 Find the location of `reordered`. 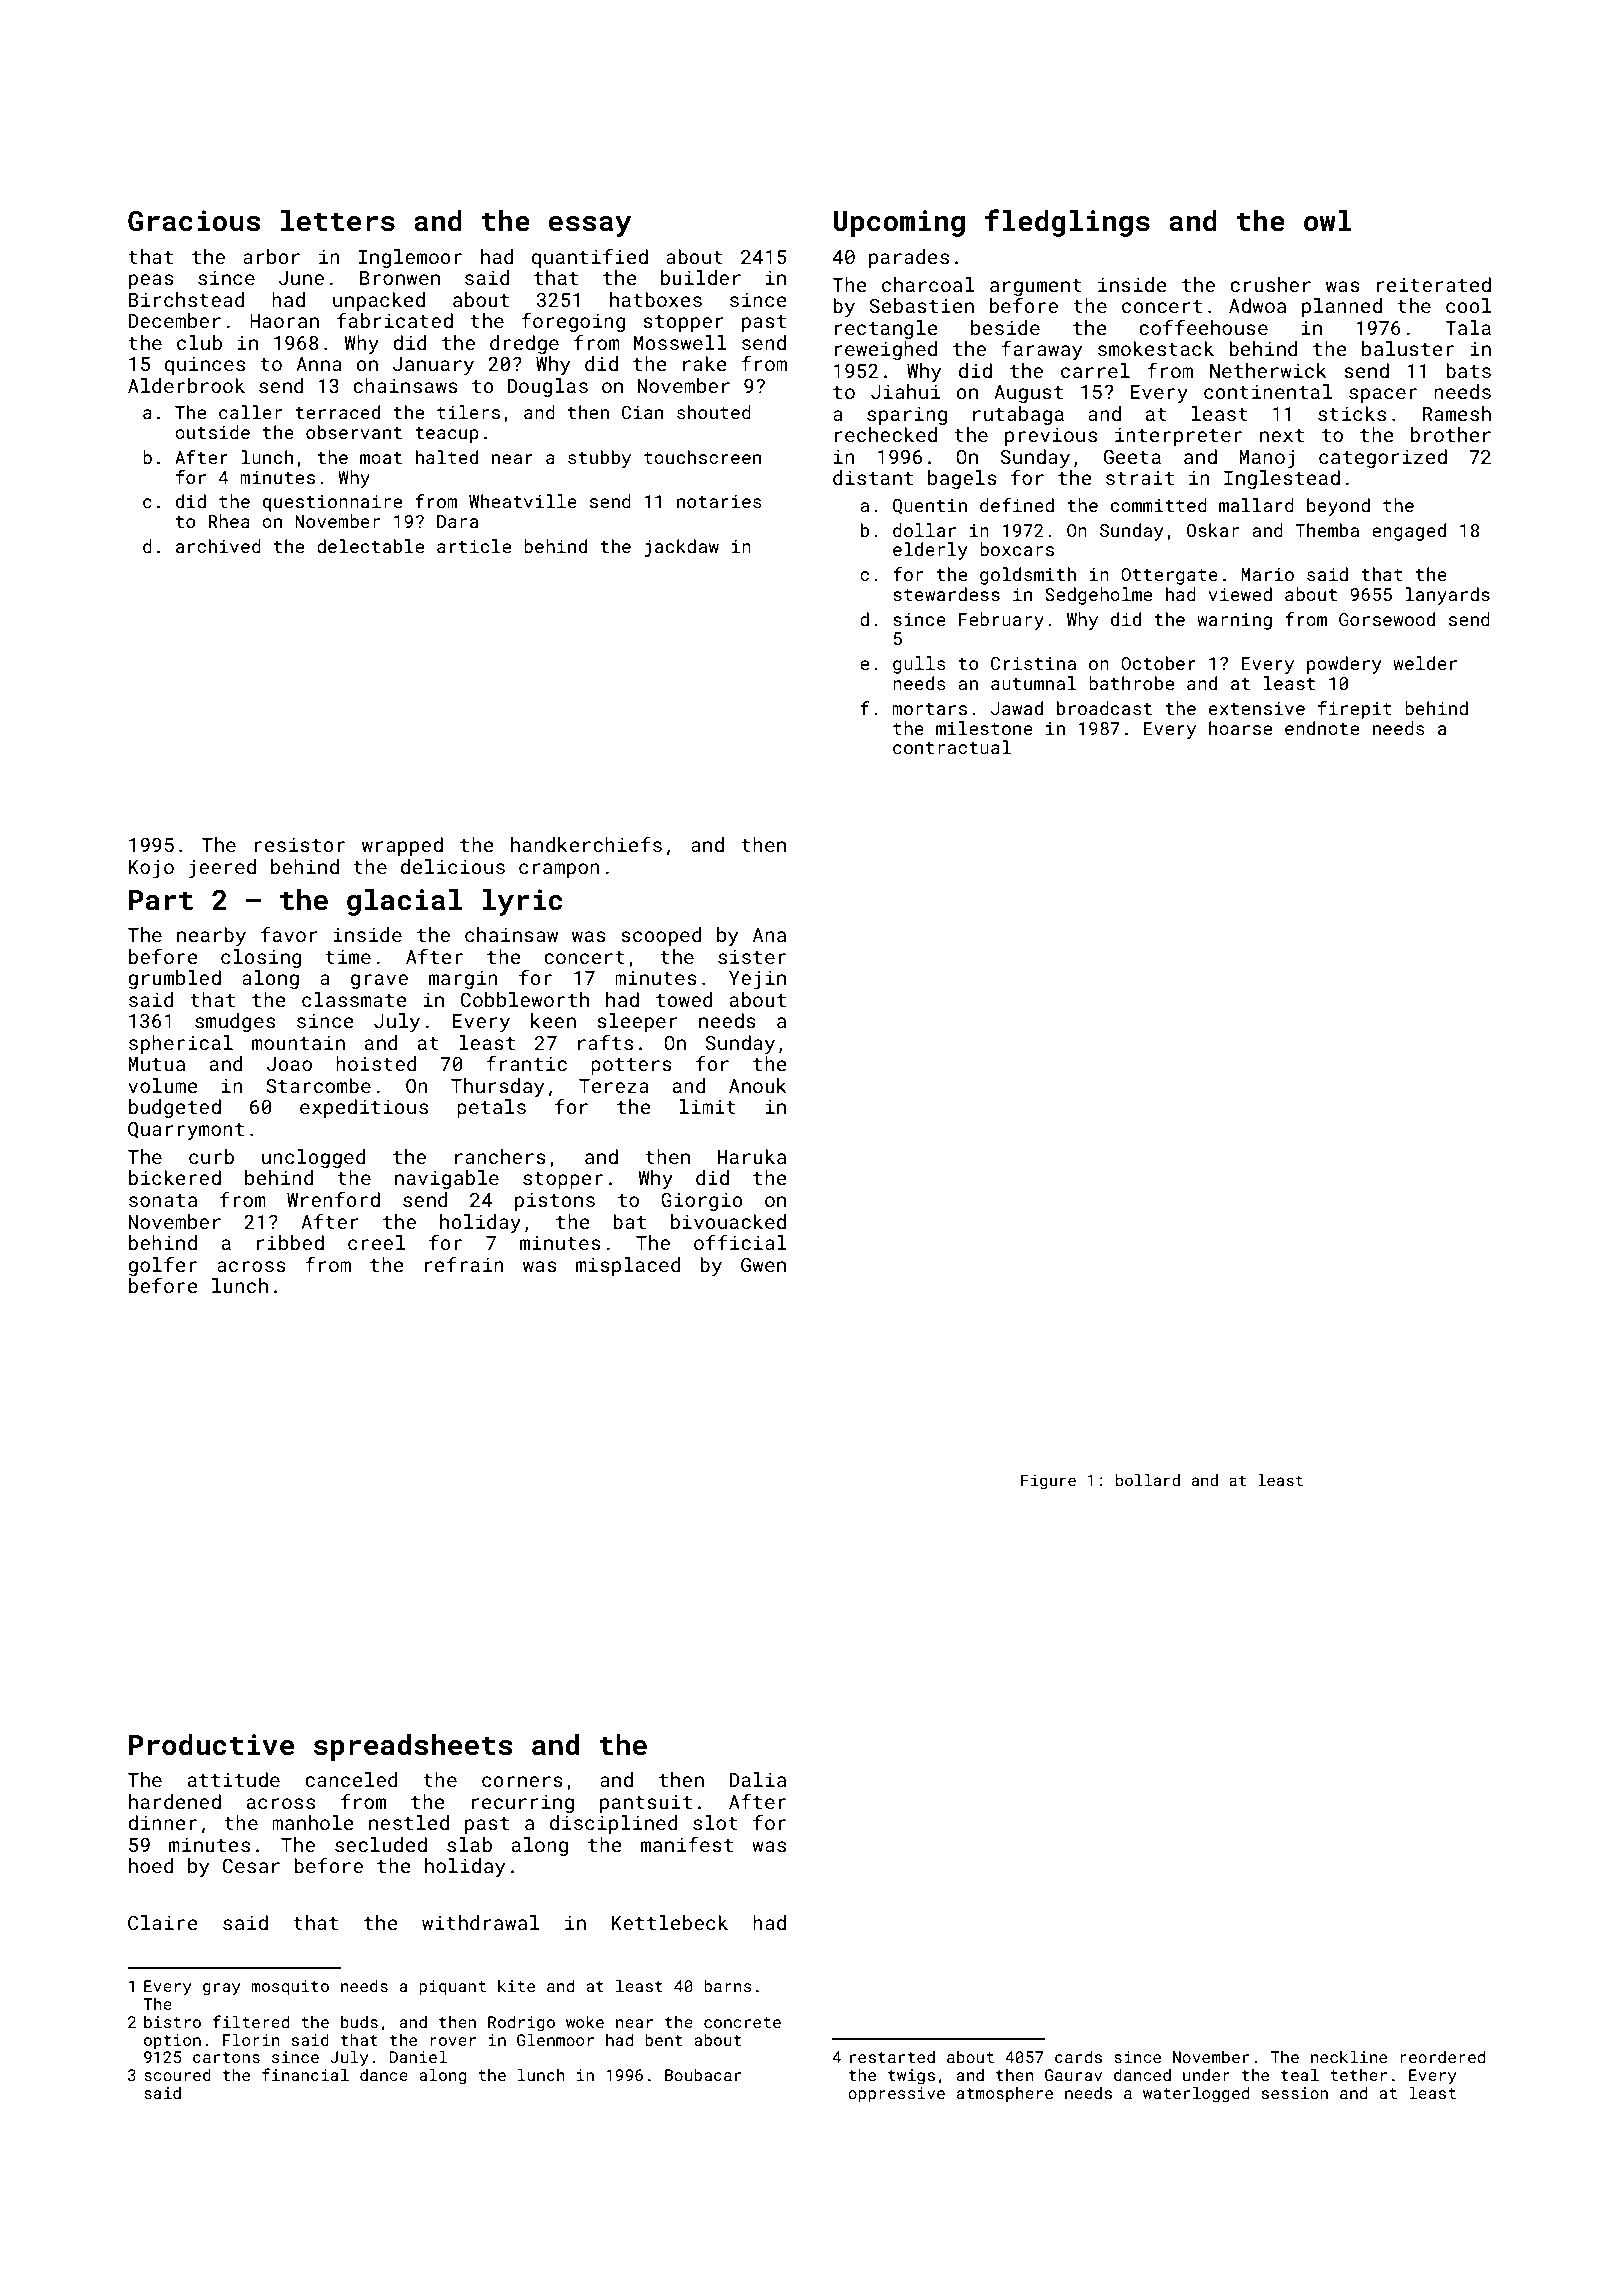

reordered is located at coordinates (1442, 2056).
